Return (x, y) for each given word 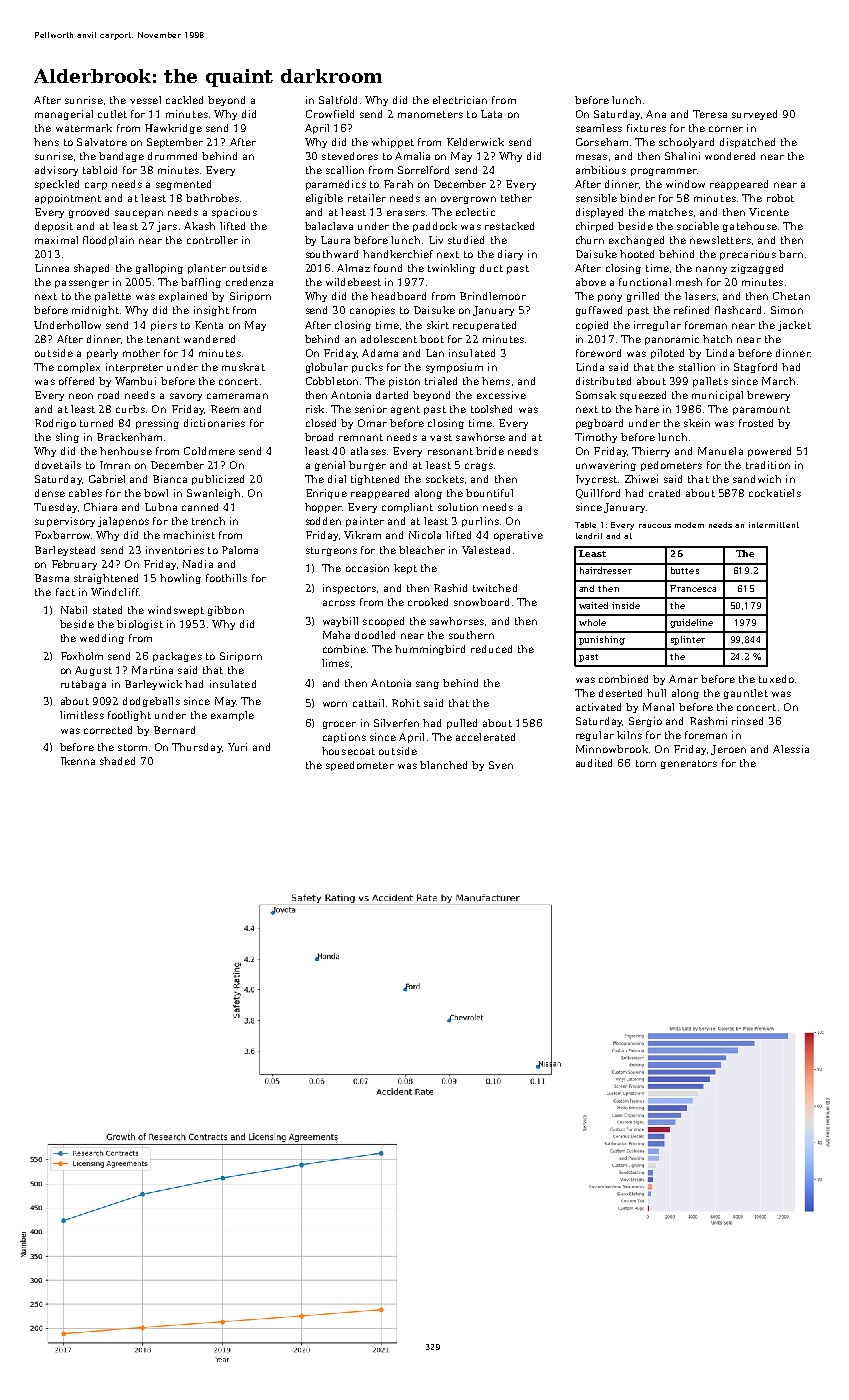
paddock (435, 227)
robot (780, 198)
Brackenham (129, 437)
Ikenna (78, 761)
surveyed (754, 115)
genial (330, 466)
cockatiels (775, 493)
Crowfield (330, 114)
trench (208, 521)
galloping (159, 269)
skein (697, 423)
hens (46, 142)
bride (490, 451)
